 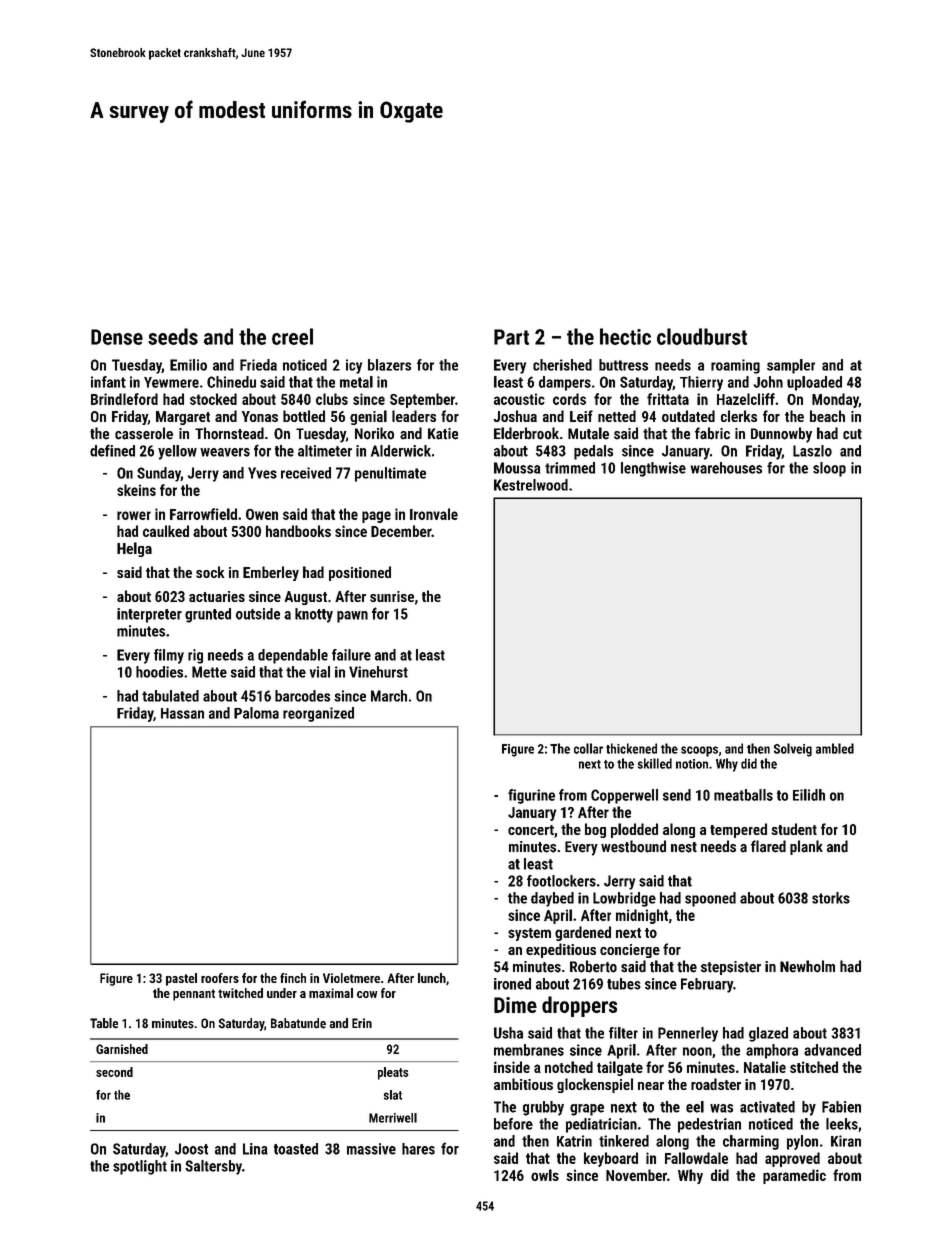 I want to click on Natalie, so click(x=765, y=1067).
